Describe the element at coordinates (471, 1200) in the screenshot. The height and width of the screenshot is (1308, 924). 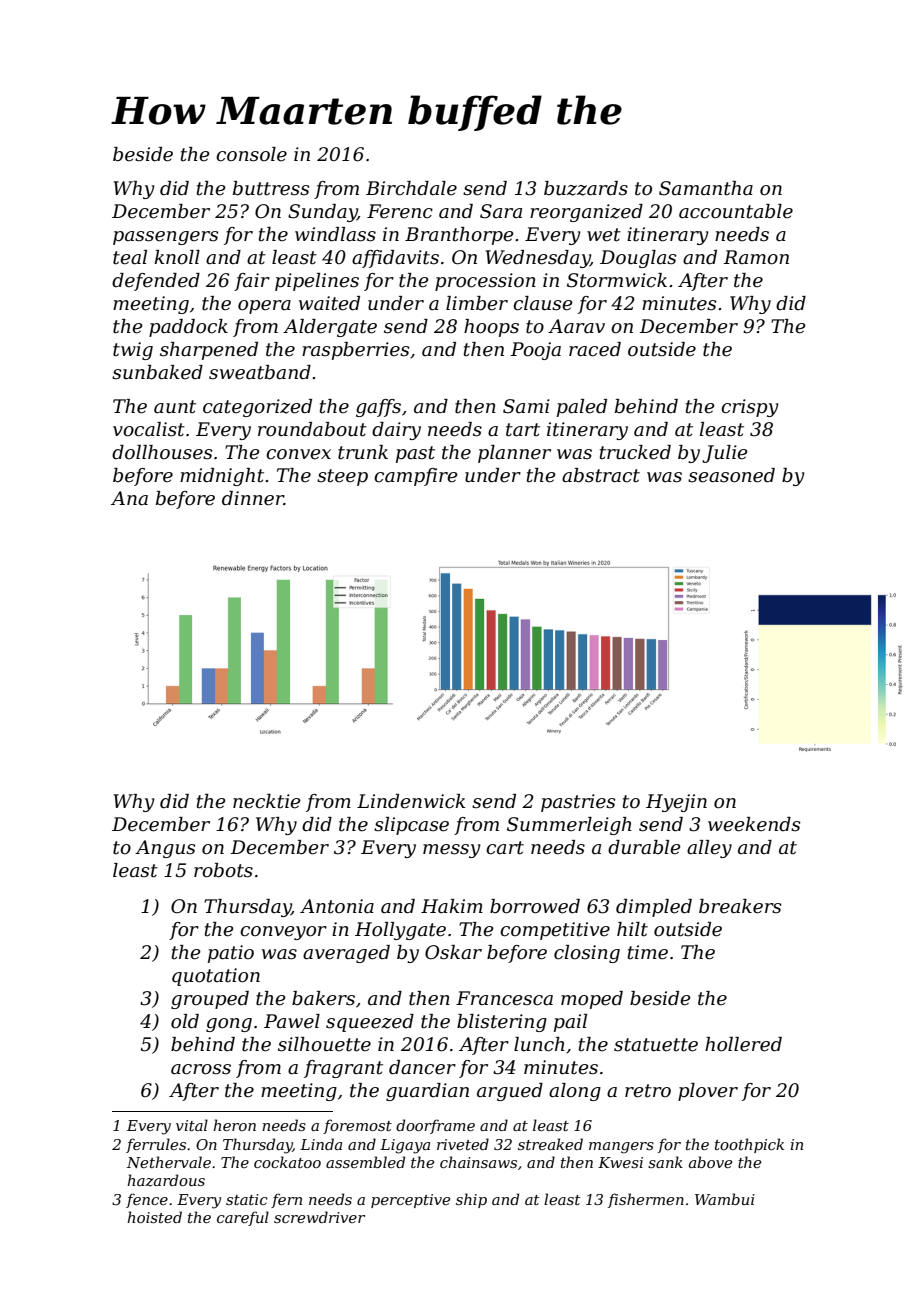
I see `ship` at that location.
